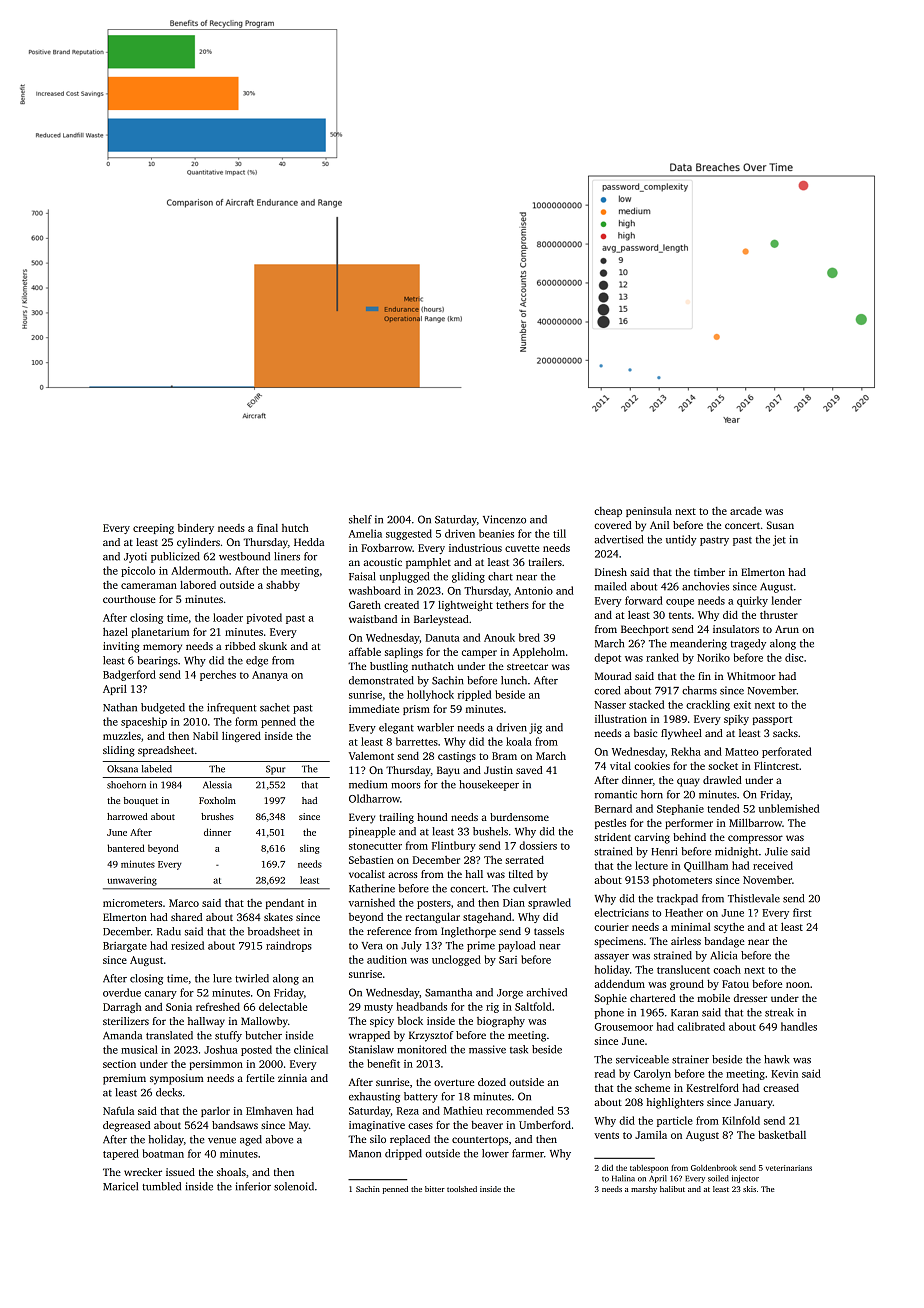 Image resolution: width=924 pixels, height=1308 pixels. I want to click on planetarium, so click(160, 633).
